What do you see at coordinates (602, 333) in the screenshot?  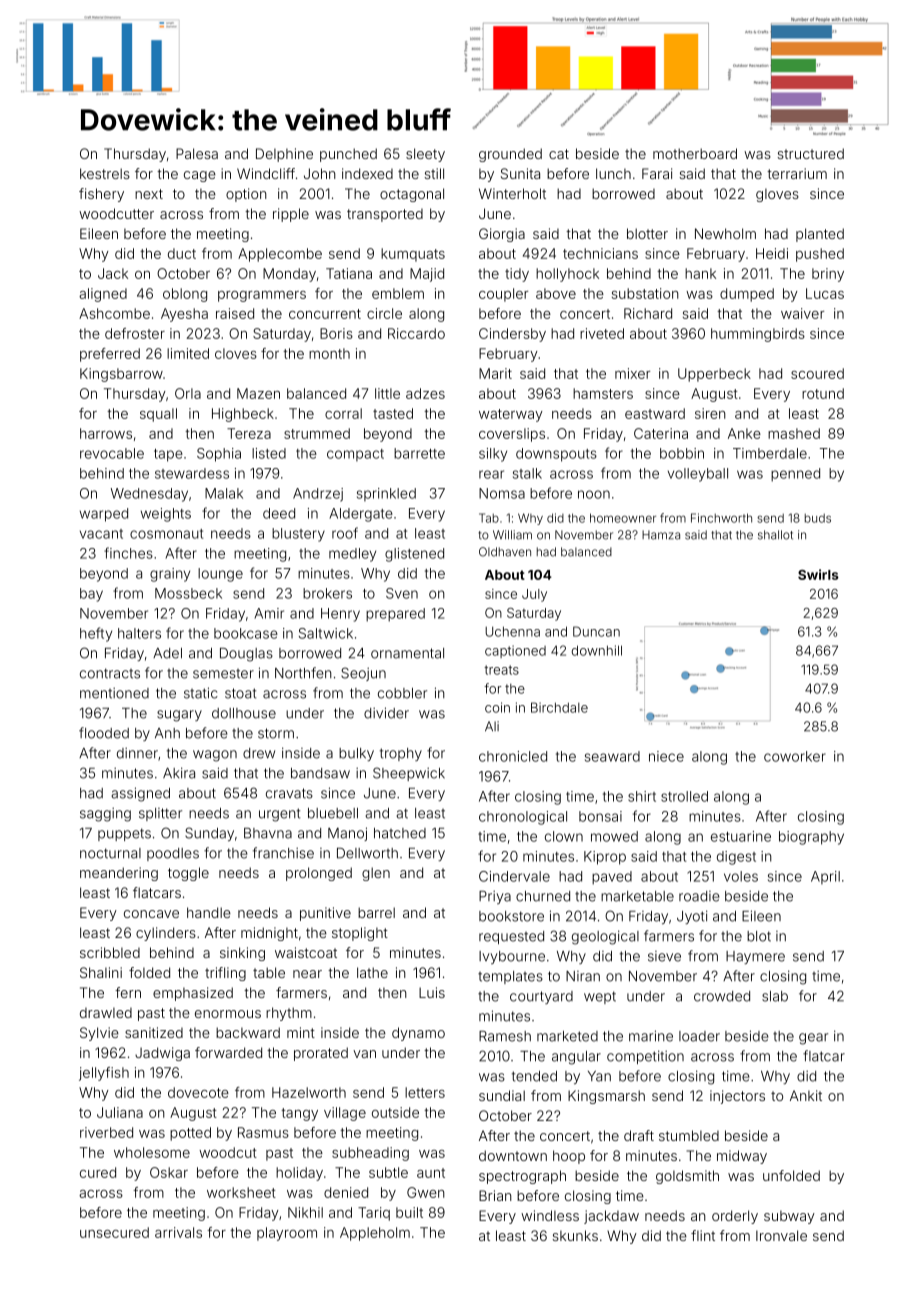 I see `riveted` at bounding box center [602, 333].
